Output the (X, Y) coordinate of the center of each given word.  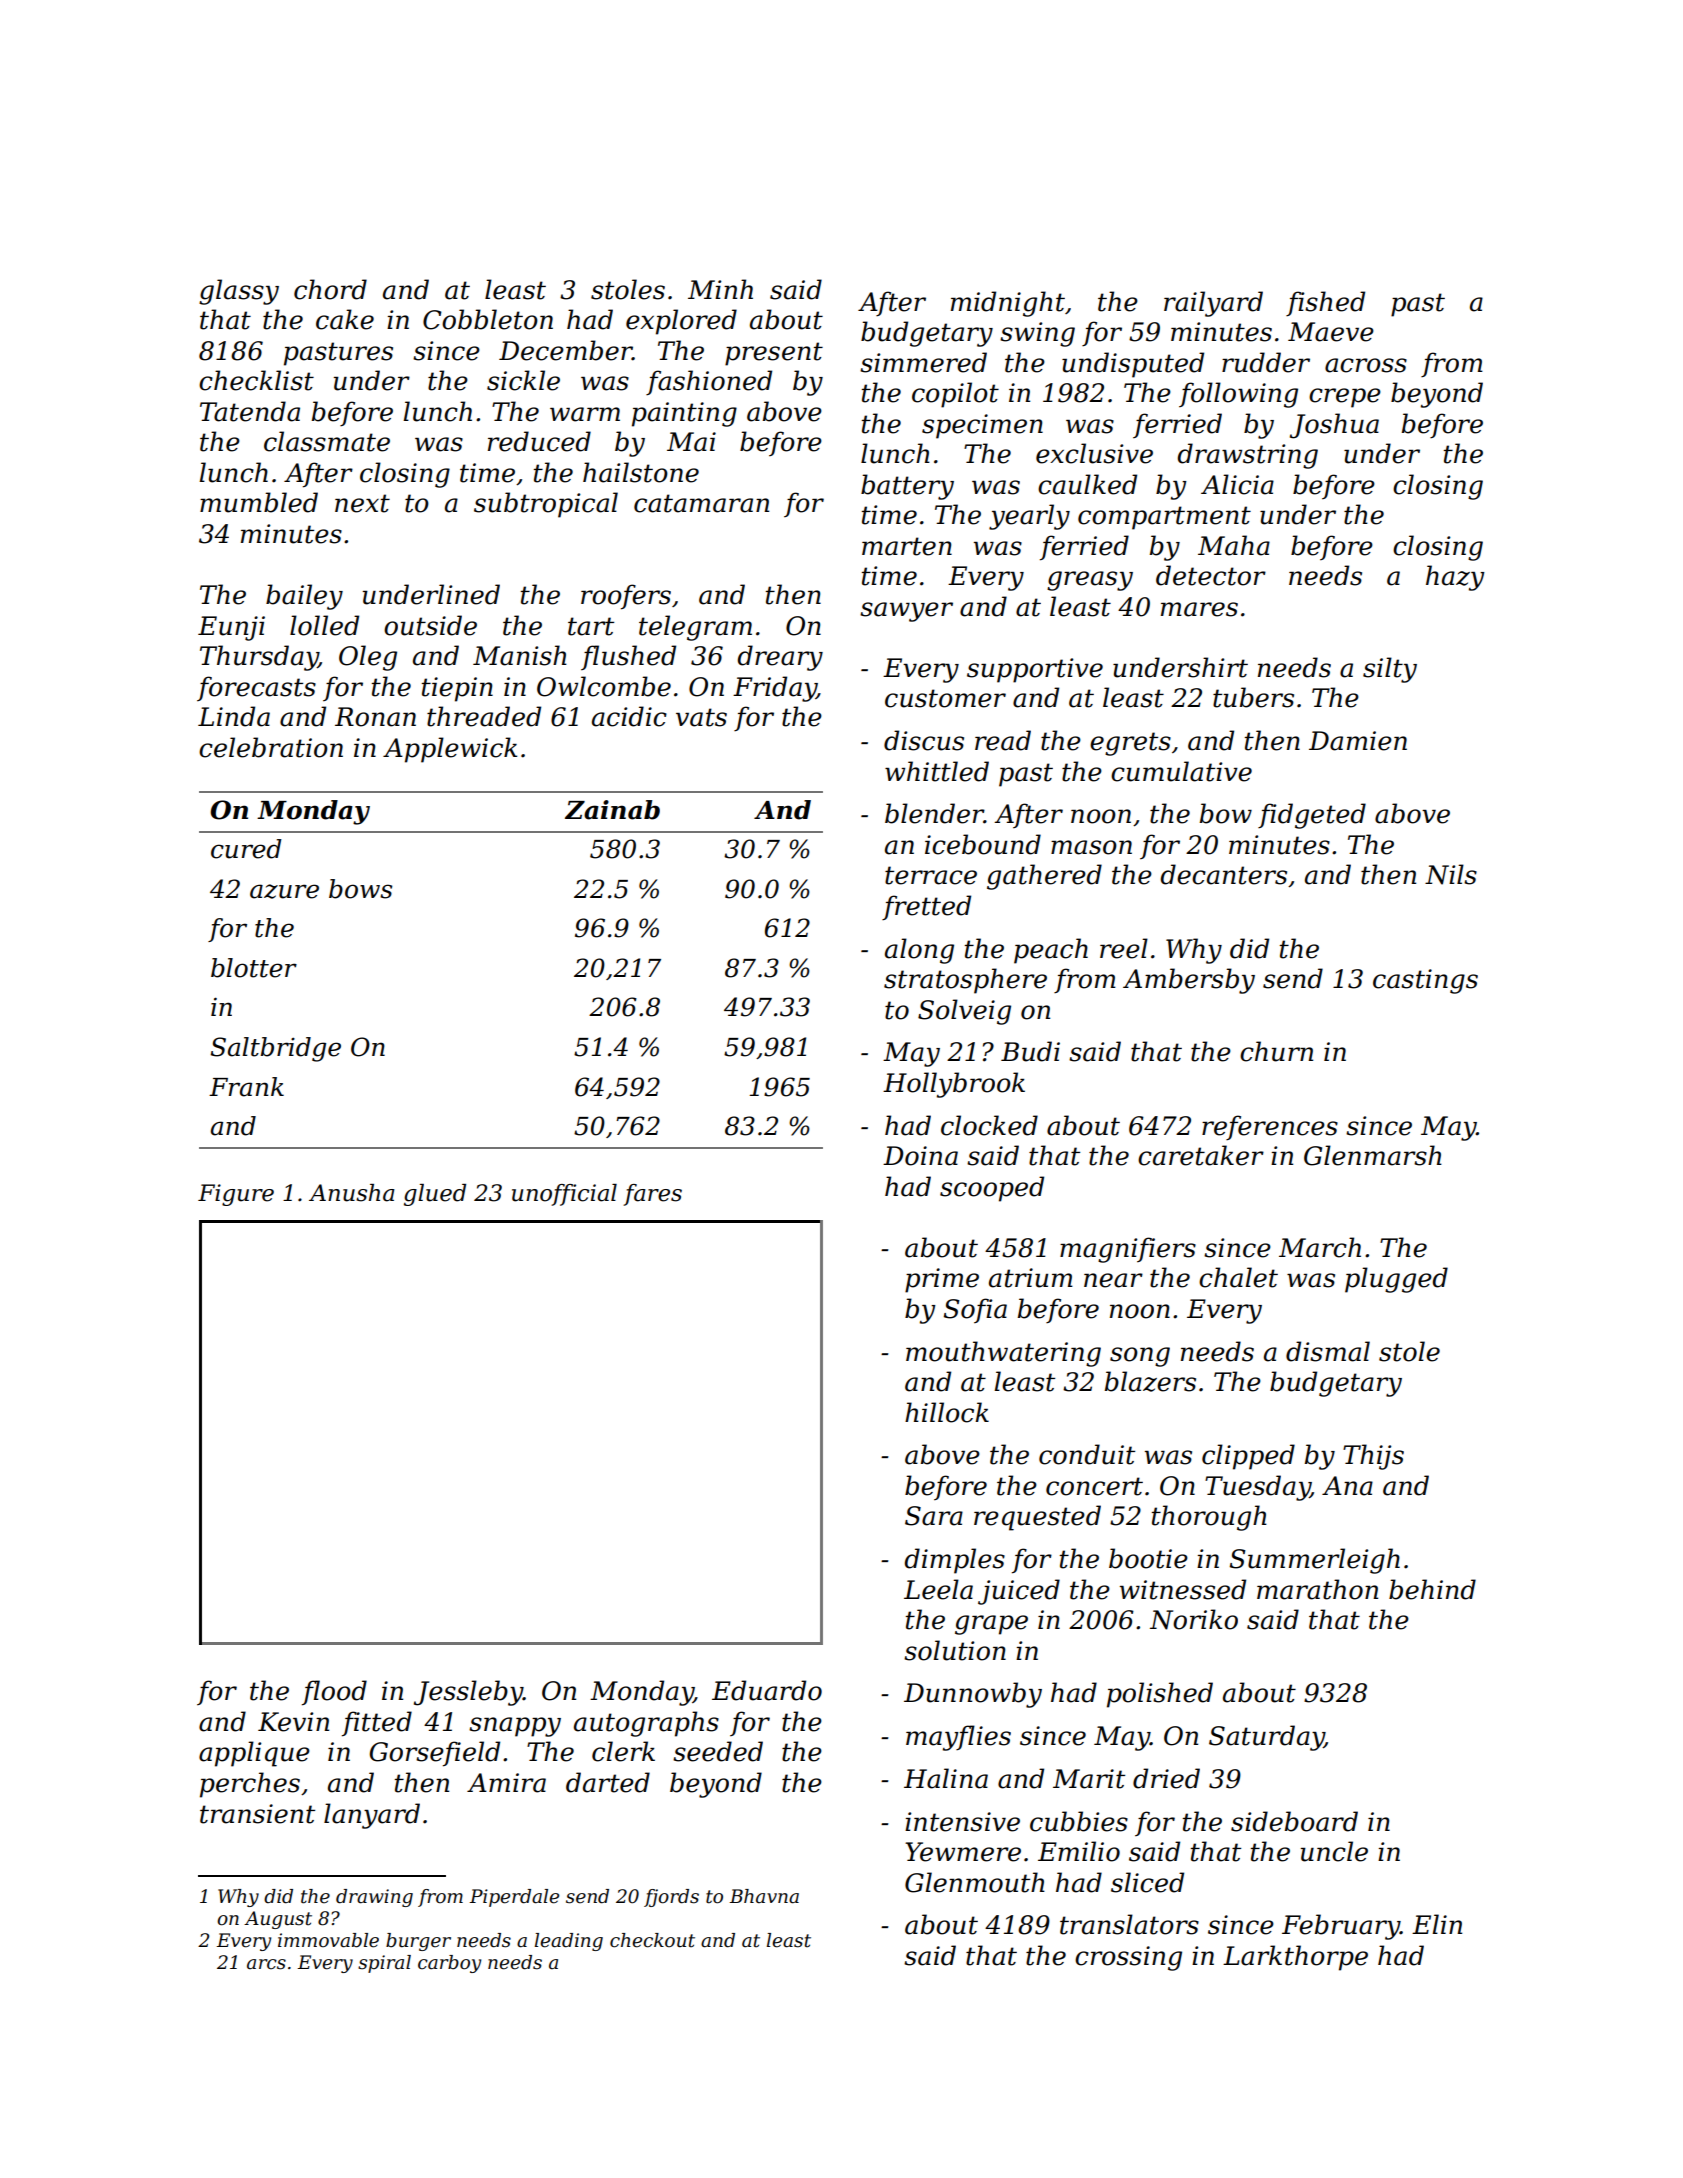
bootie (1148, 1558)
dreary (780, 658)
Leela (938, 1589)
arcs (266, 1964)
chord (330, 289)
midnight (1008, 304)
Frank (246, 1087)
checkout (652, 1940)
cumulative (1181, 771)
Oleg (368, 658)
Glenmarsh (1373, 1155)
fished (1325, 303)
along (919, 951)
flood (334, 1693)
